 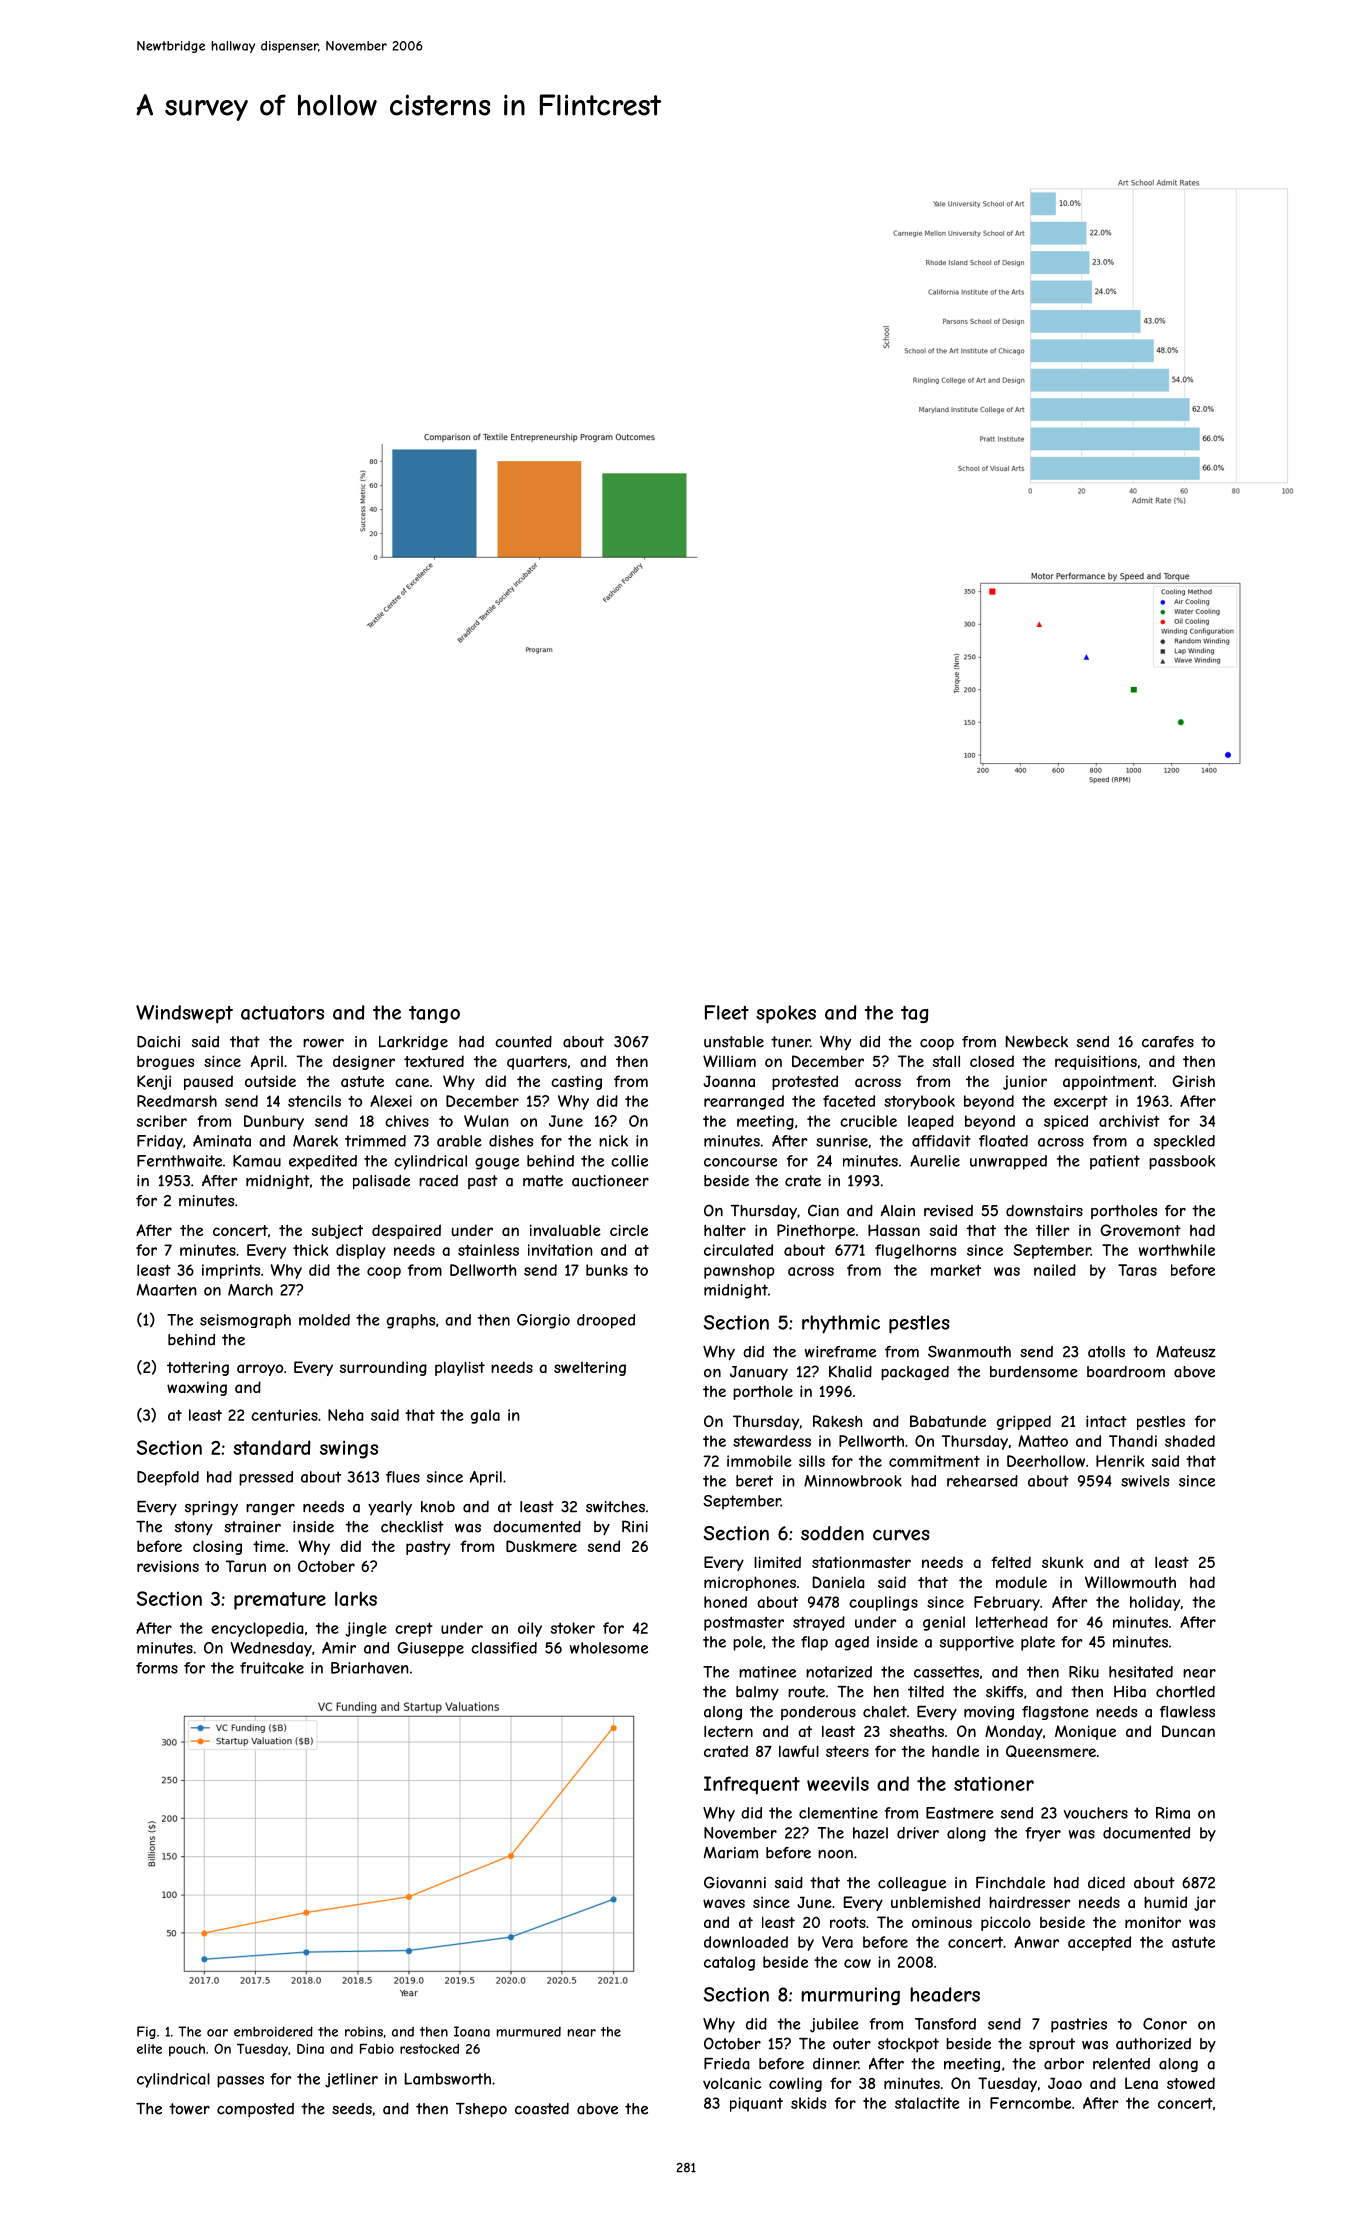 I want to click on carafes, so click(x=1168, y=1042).
